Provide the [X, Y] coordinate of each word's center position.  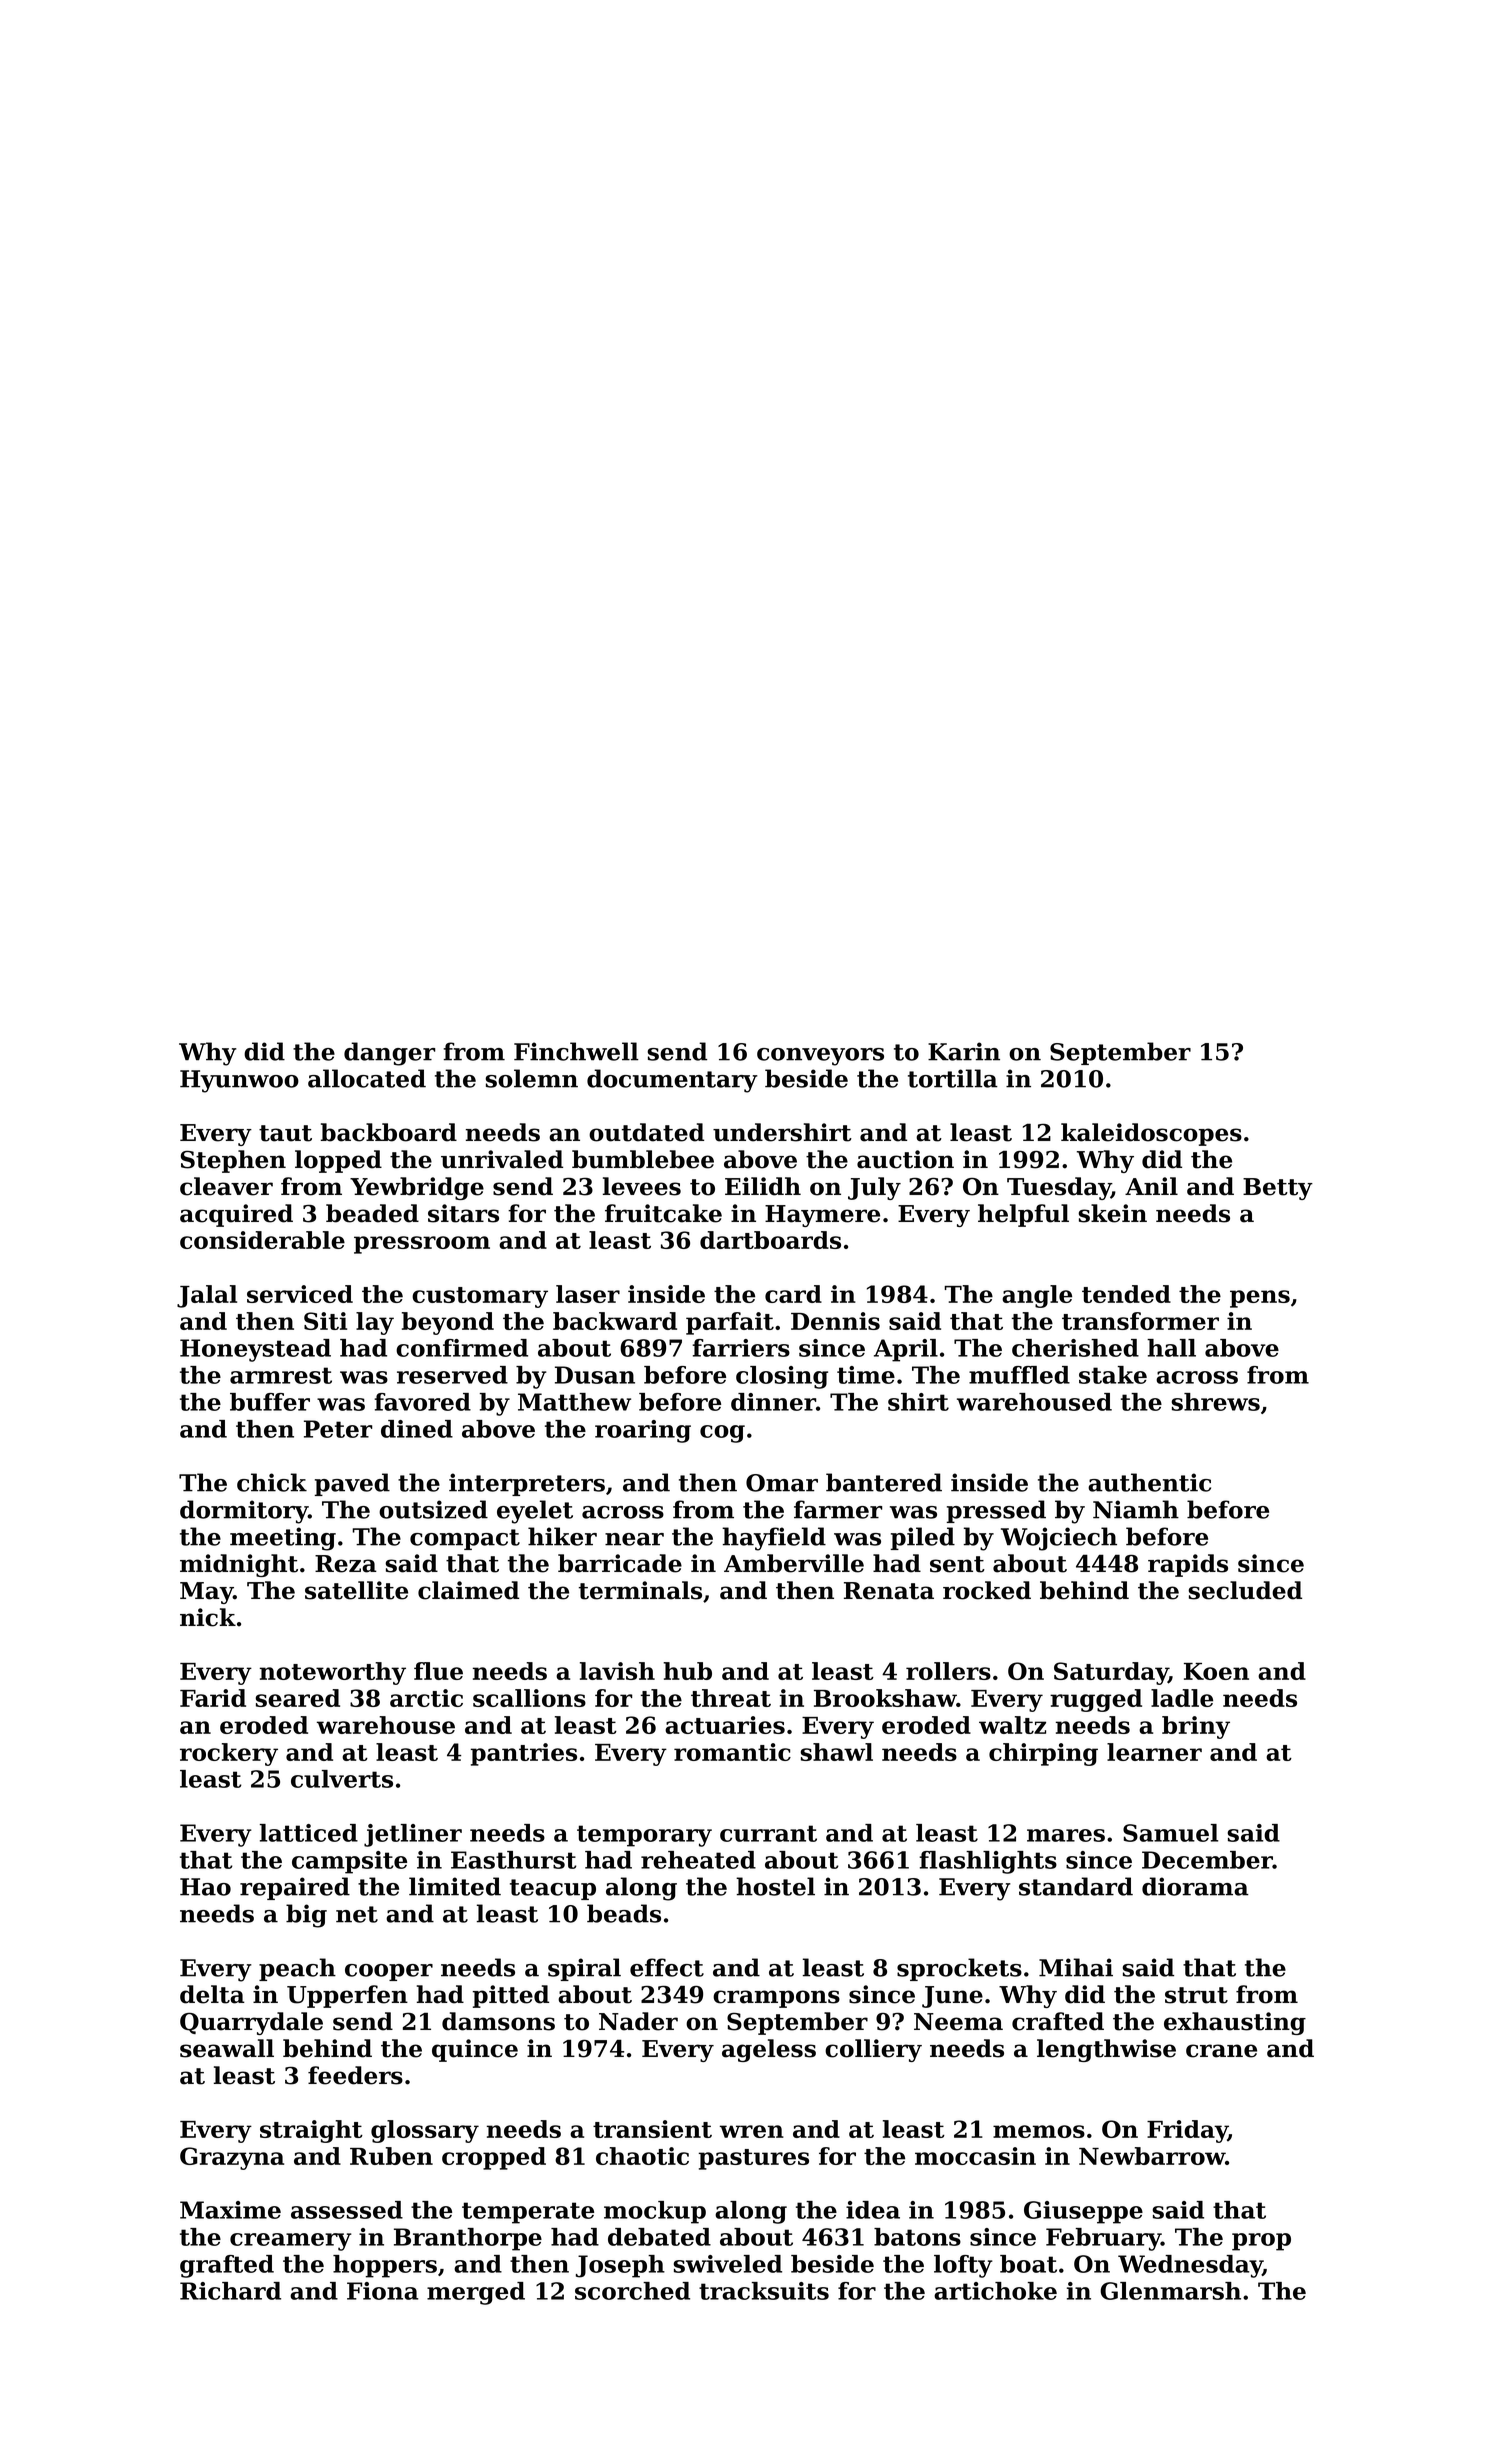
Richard [230, 2291]
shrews [1216, 1402]
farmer [838, 1509]
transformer [1140, 1321]
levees [642, 1186]
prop [1261, 2242]
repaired [295, 1888]
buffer [270, 1402]
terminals [640, 1590]
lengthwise [1106, 2050]
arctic [426, 1698]
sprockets [959, 1969]
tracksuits [764, 2291]
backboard [389, 1132]
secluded [1245, 1590]
